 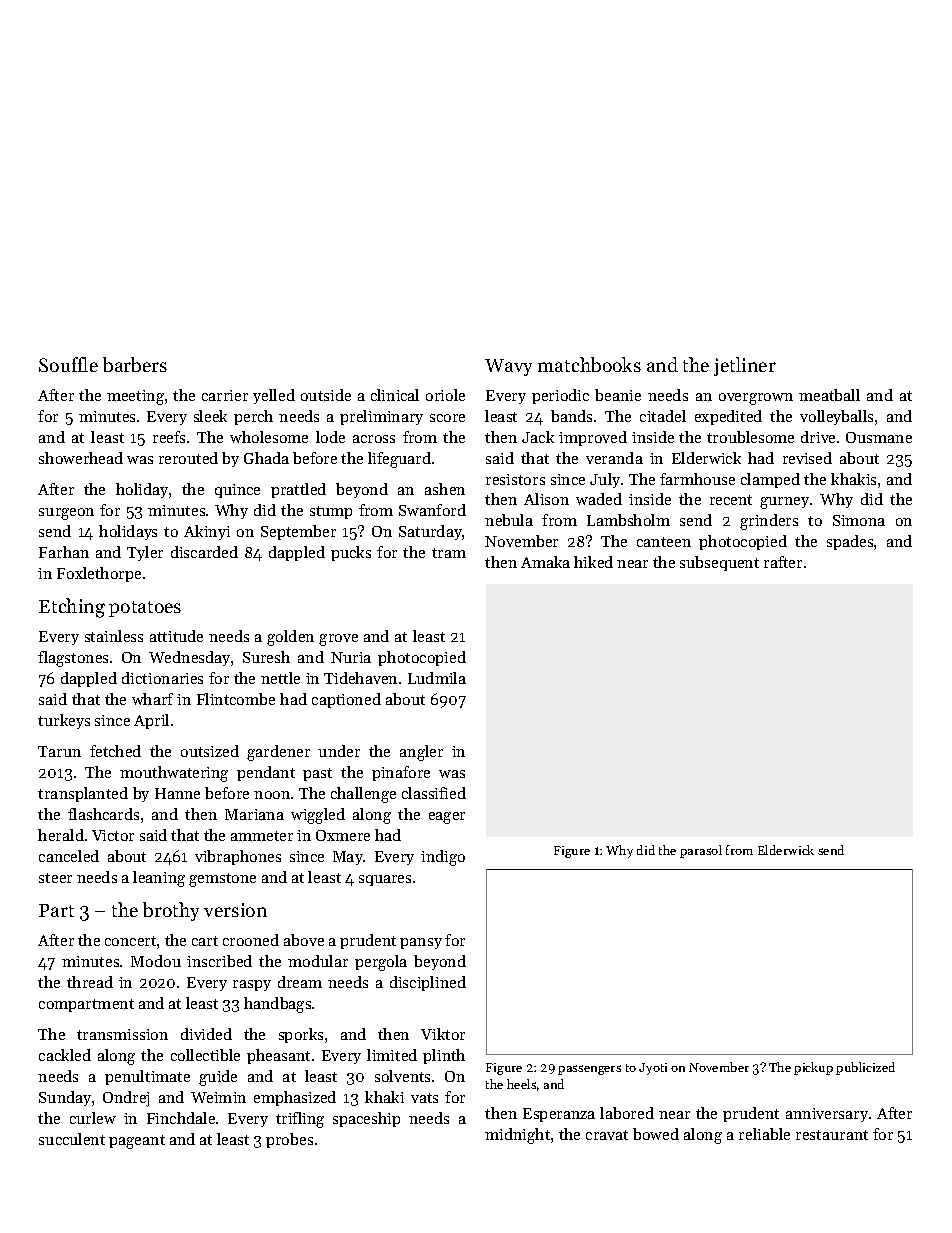 What do you see at coordinates (508, 367) in the image?
I see `Wavy` at bounding box center [508, 367].
